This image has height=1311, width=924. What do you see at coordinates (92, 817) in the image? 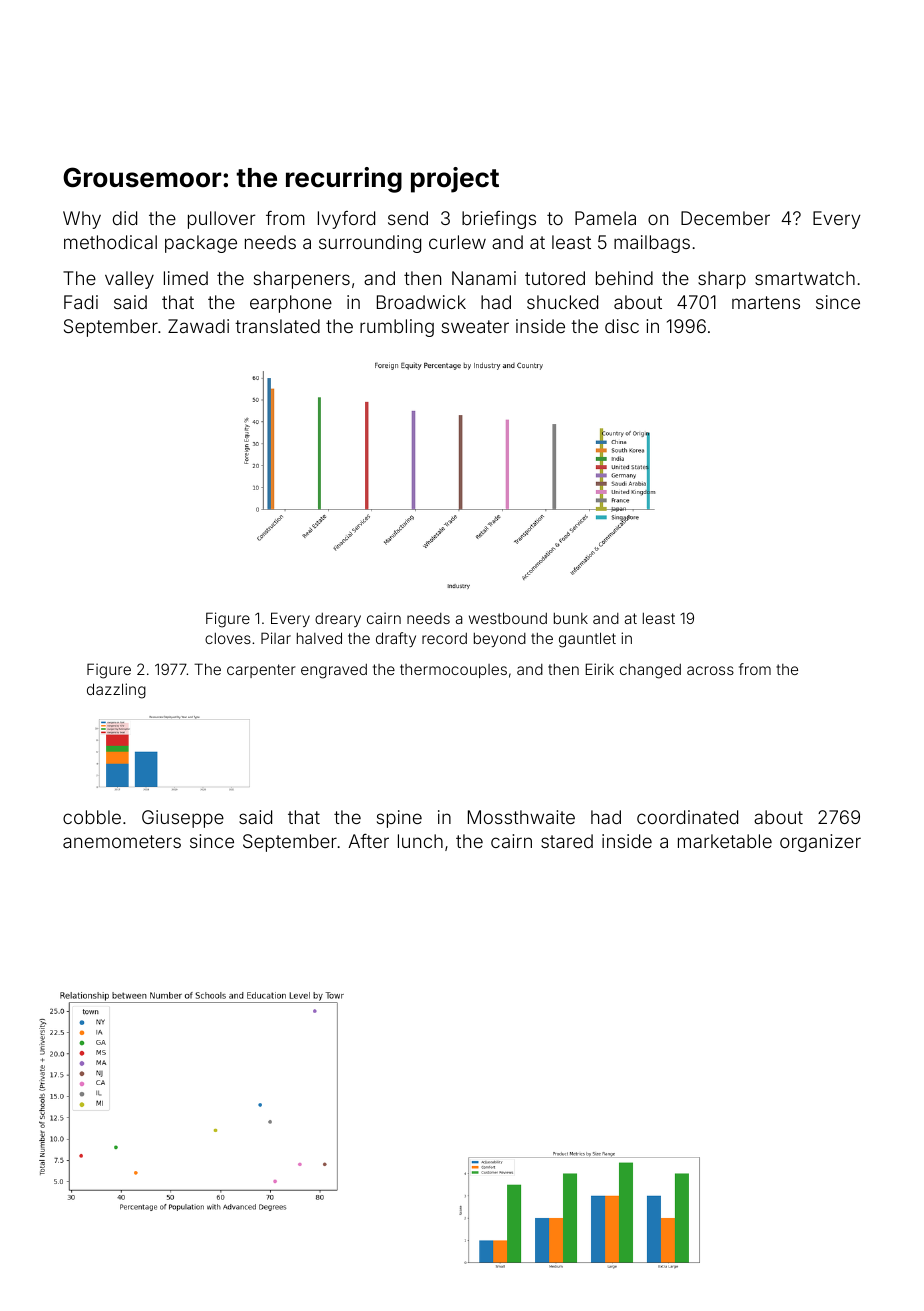
I see `cobble` at bounding box center [92, 817].
